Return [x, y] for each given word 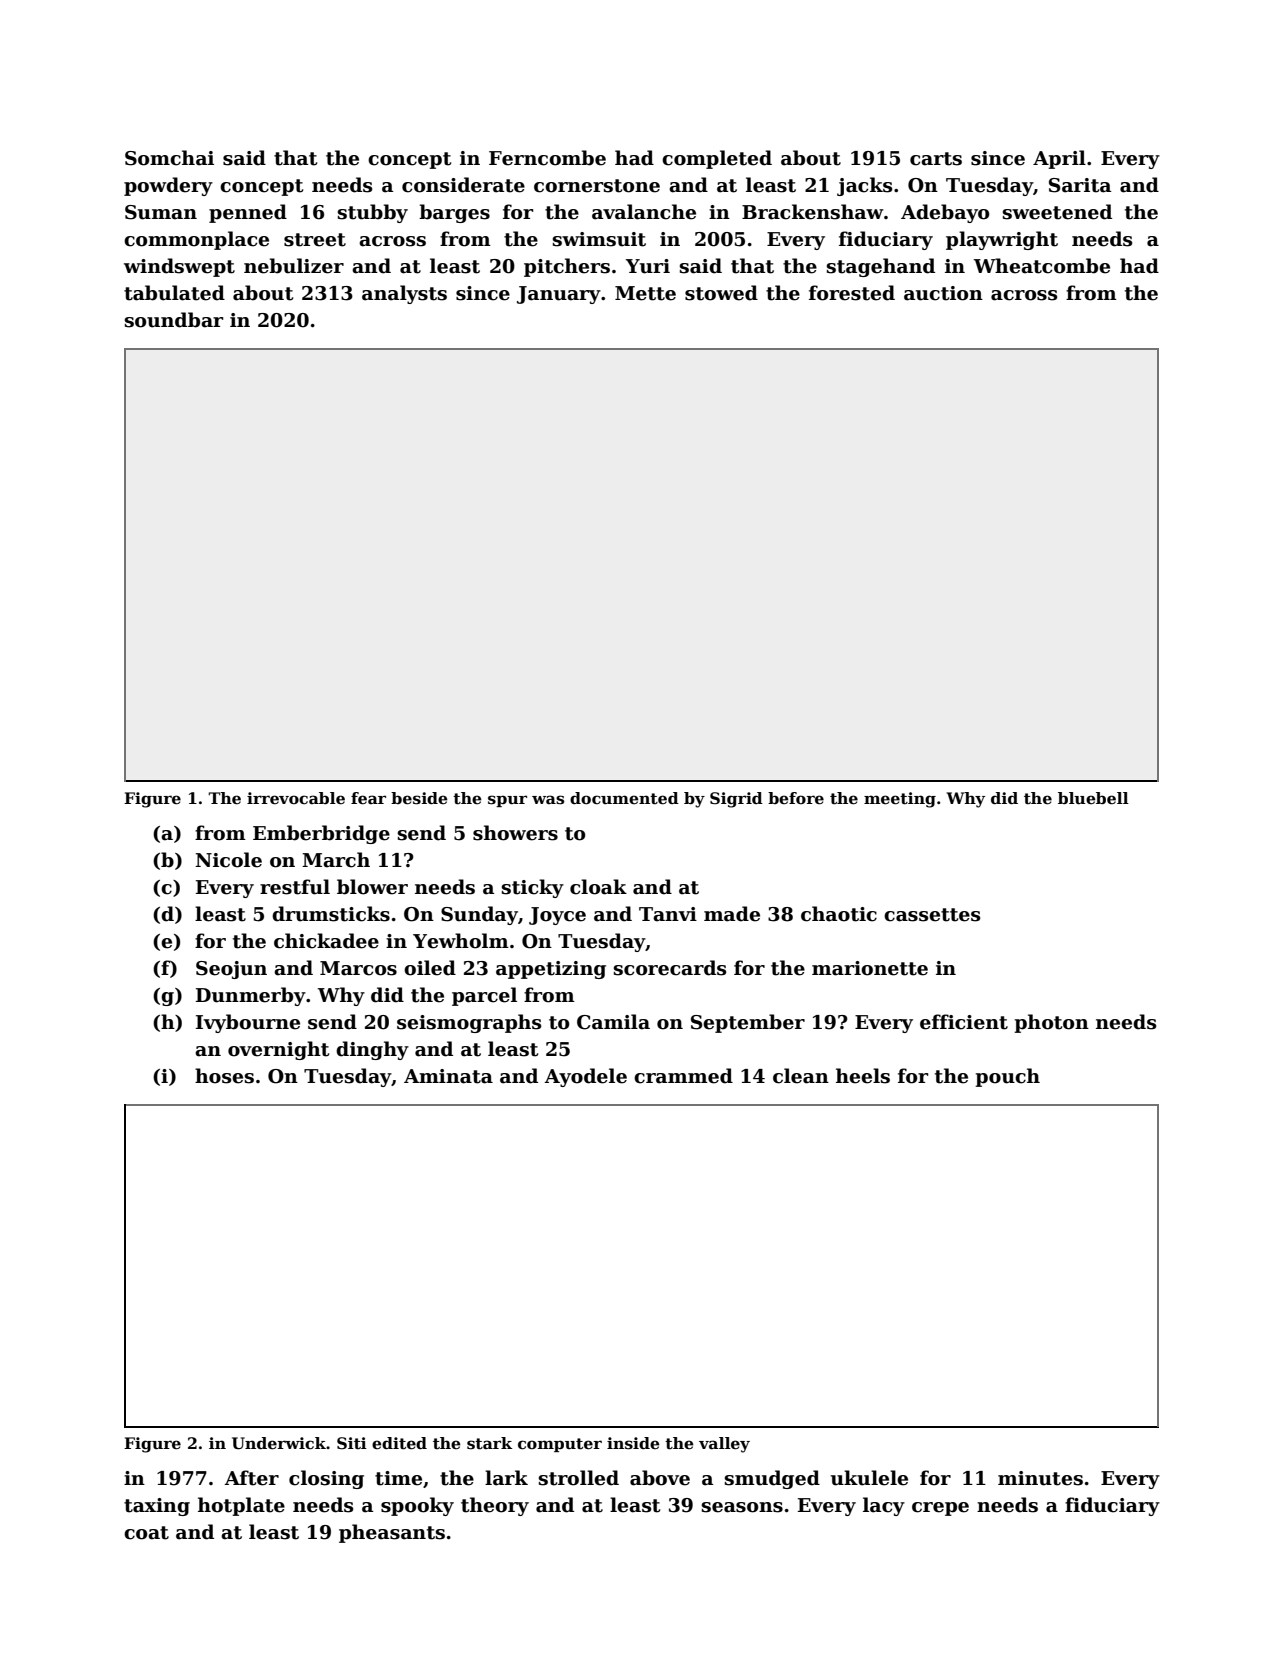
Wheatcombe [1042, 266]
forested [852, 293]
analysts [404, 294]
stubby [373, 213]
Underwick [279, 1443]
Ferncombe [547, 158]
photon [1051, 1023]
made [732, 914]
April [1059, 159]
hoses [224, 1076]
